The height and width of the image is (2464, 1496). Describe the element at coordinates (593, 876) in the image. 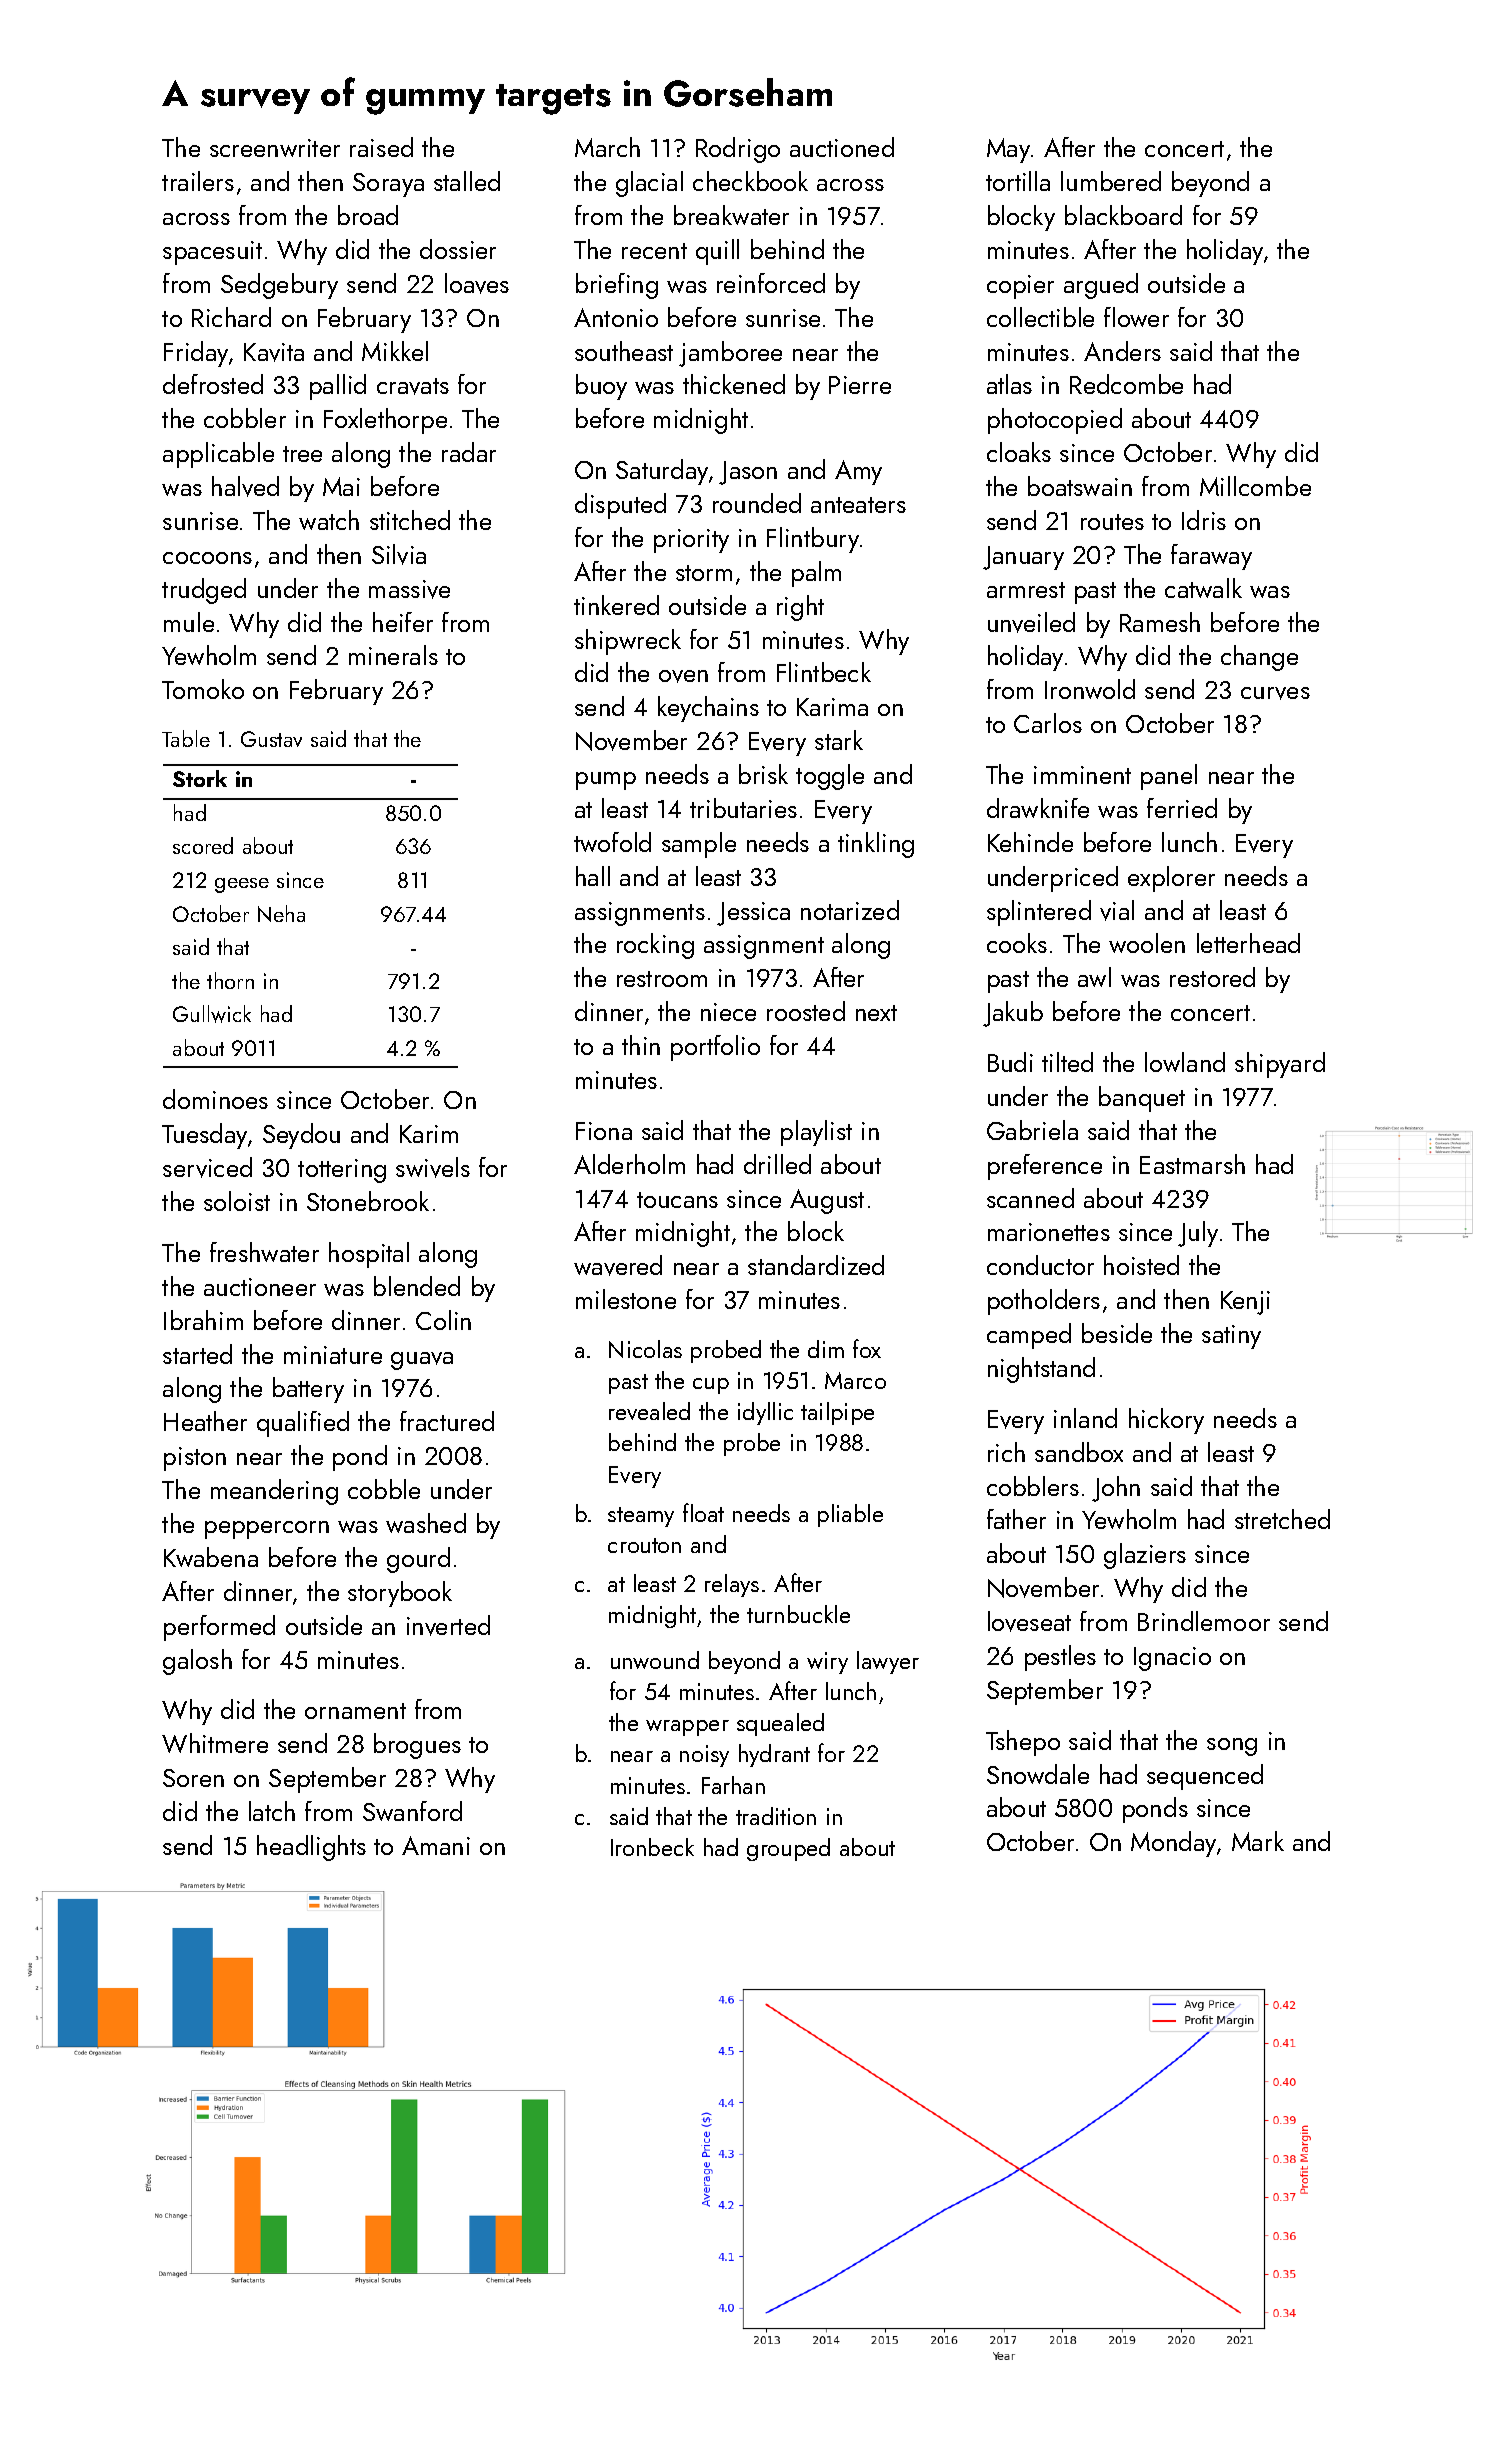

I see `hall` at that location.
